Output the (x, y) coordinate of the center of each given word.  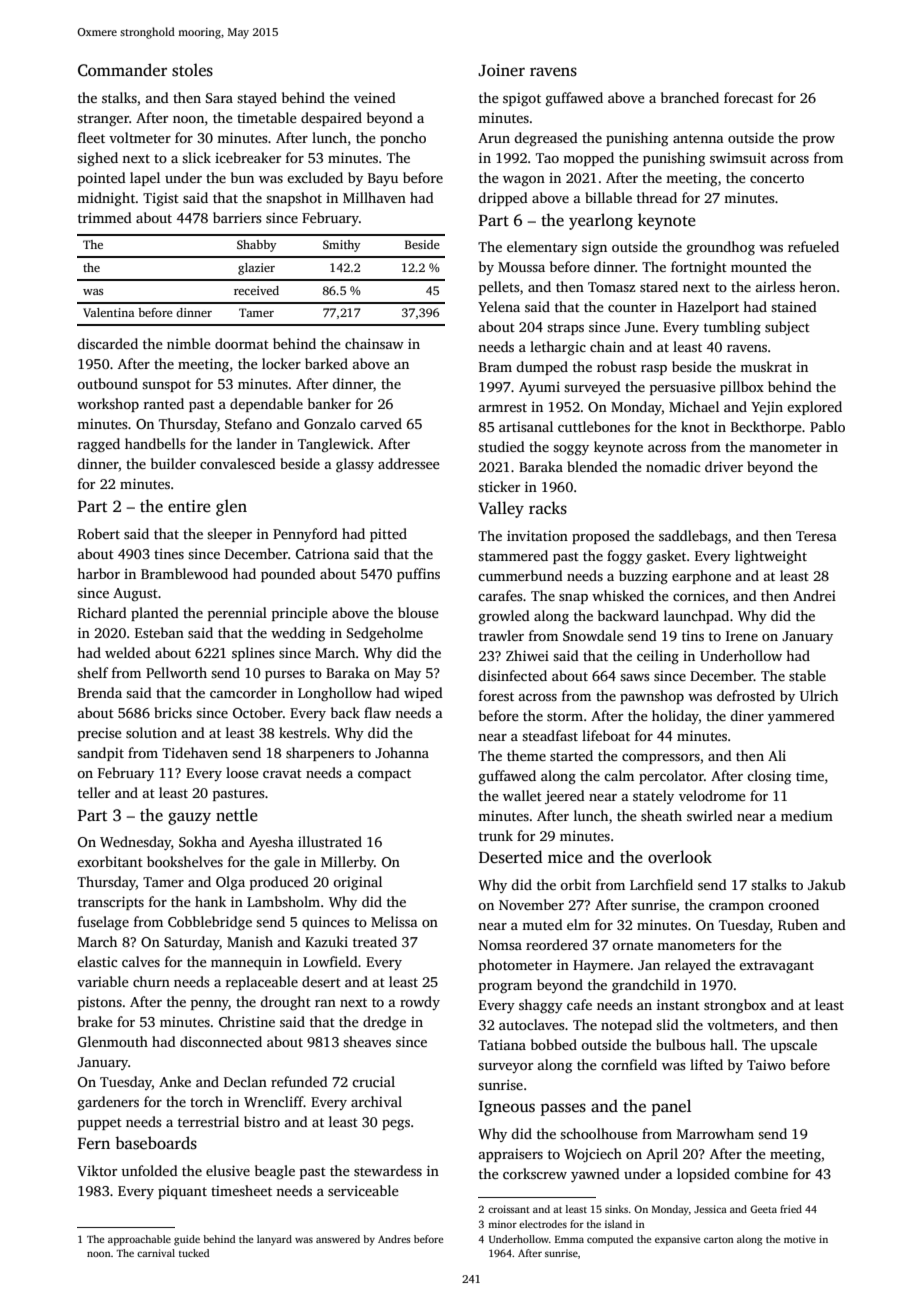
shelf (92, 672)
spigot (522, 99)
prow (819, 141)
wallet (522, 795)
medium (807, 815)
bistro (262, 1121)
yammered (801, 717)
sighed (97, 159)
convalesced (238, 463)
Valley (501, 509)
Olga (230, 883)
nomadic (673, 466)
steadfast (550, 735)
